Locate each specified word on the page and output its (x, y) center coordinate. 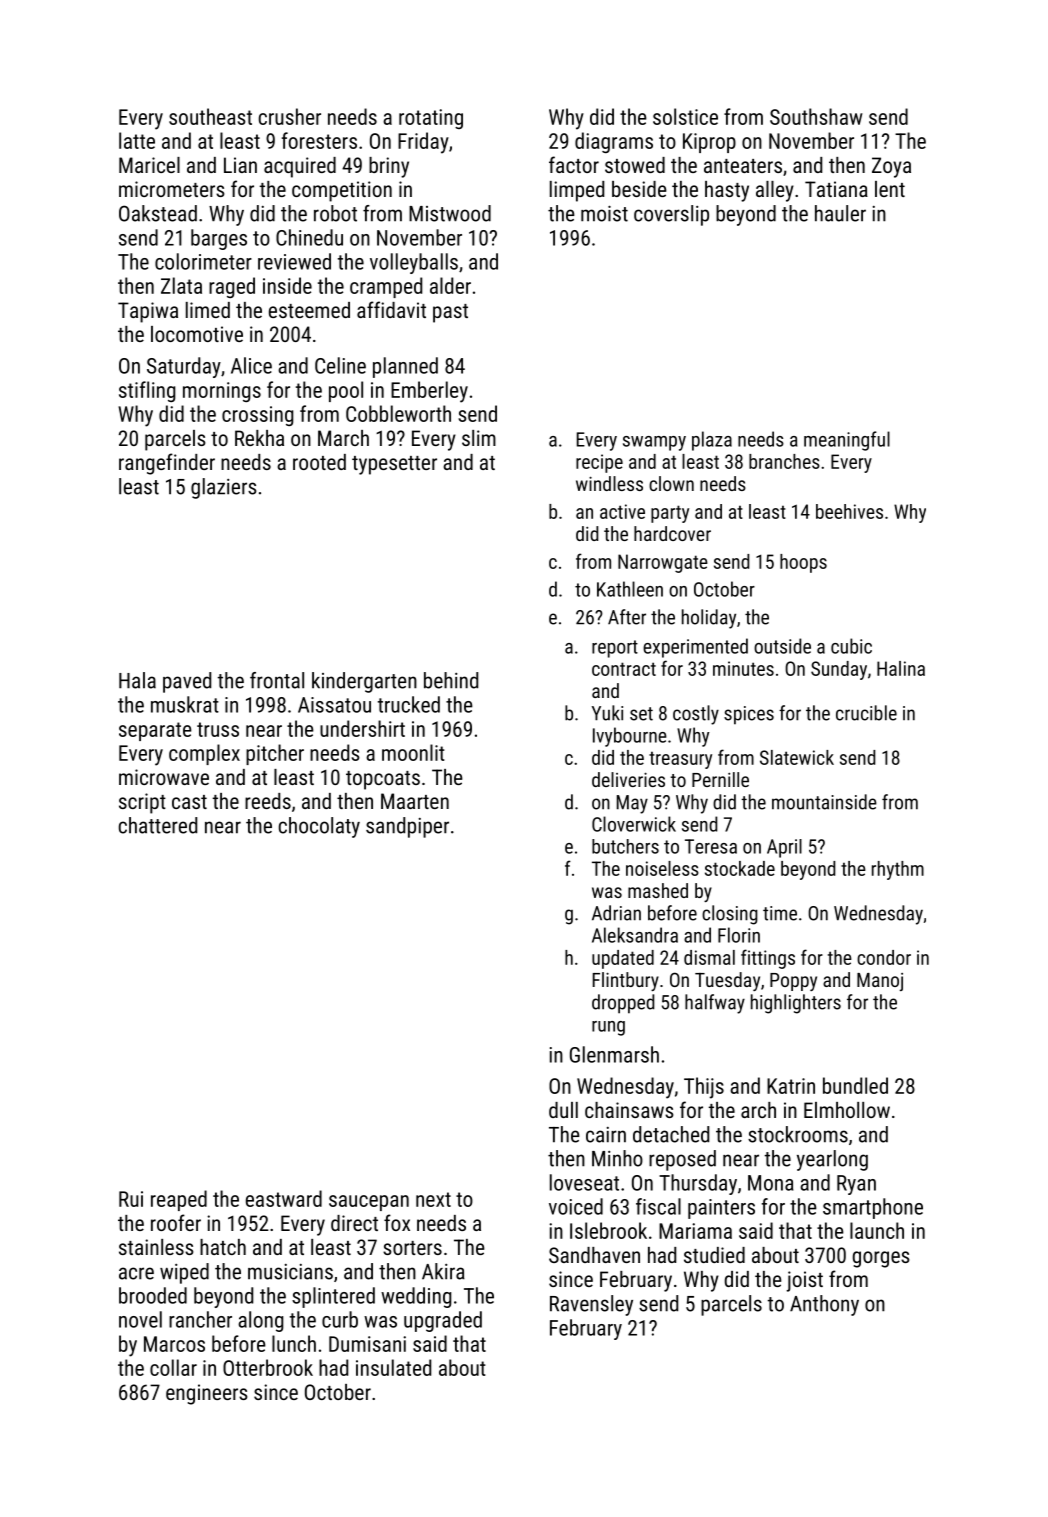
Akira (443, 1271)
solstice (685, 116)
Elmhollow (847, 1110)
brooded (153, 1295)
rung (608, 1028)
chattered (158, 825)
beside (639, 189)
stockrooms (798, 1134)
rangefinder (167, 464)
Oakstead (158, 213)
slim (479, 438)
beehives (849, 511)
